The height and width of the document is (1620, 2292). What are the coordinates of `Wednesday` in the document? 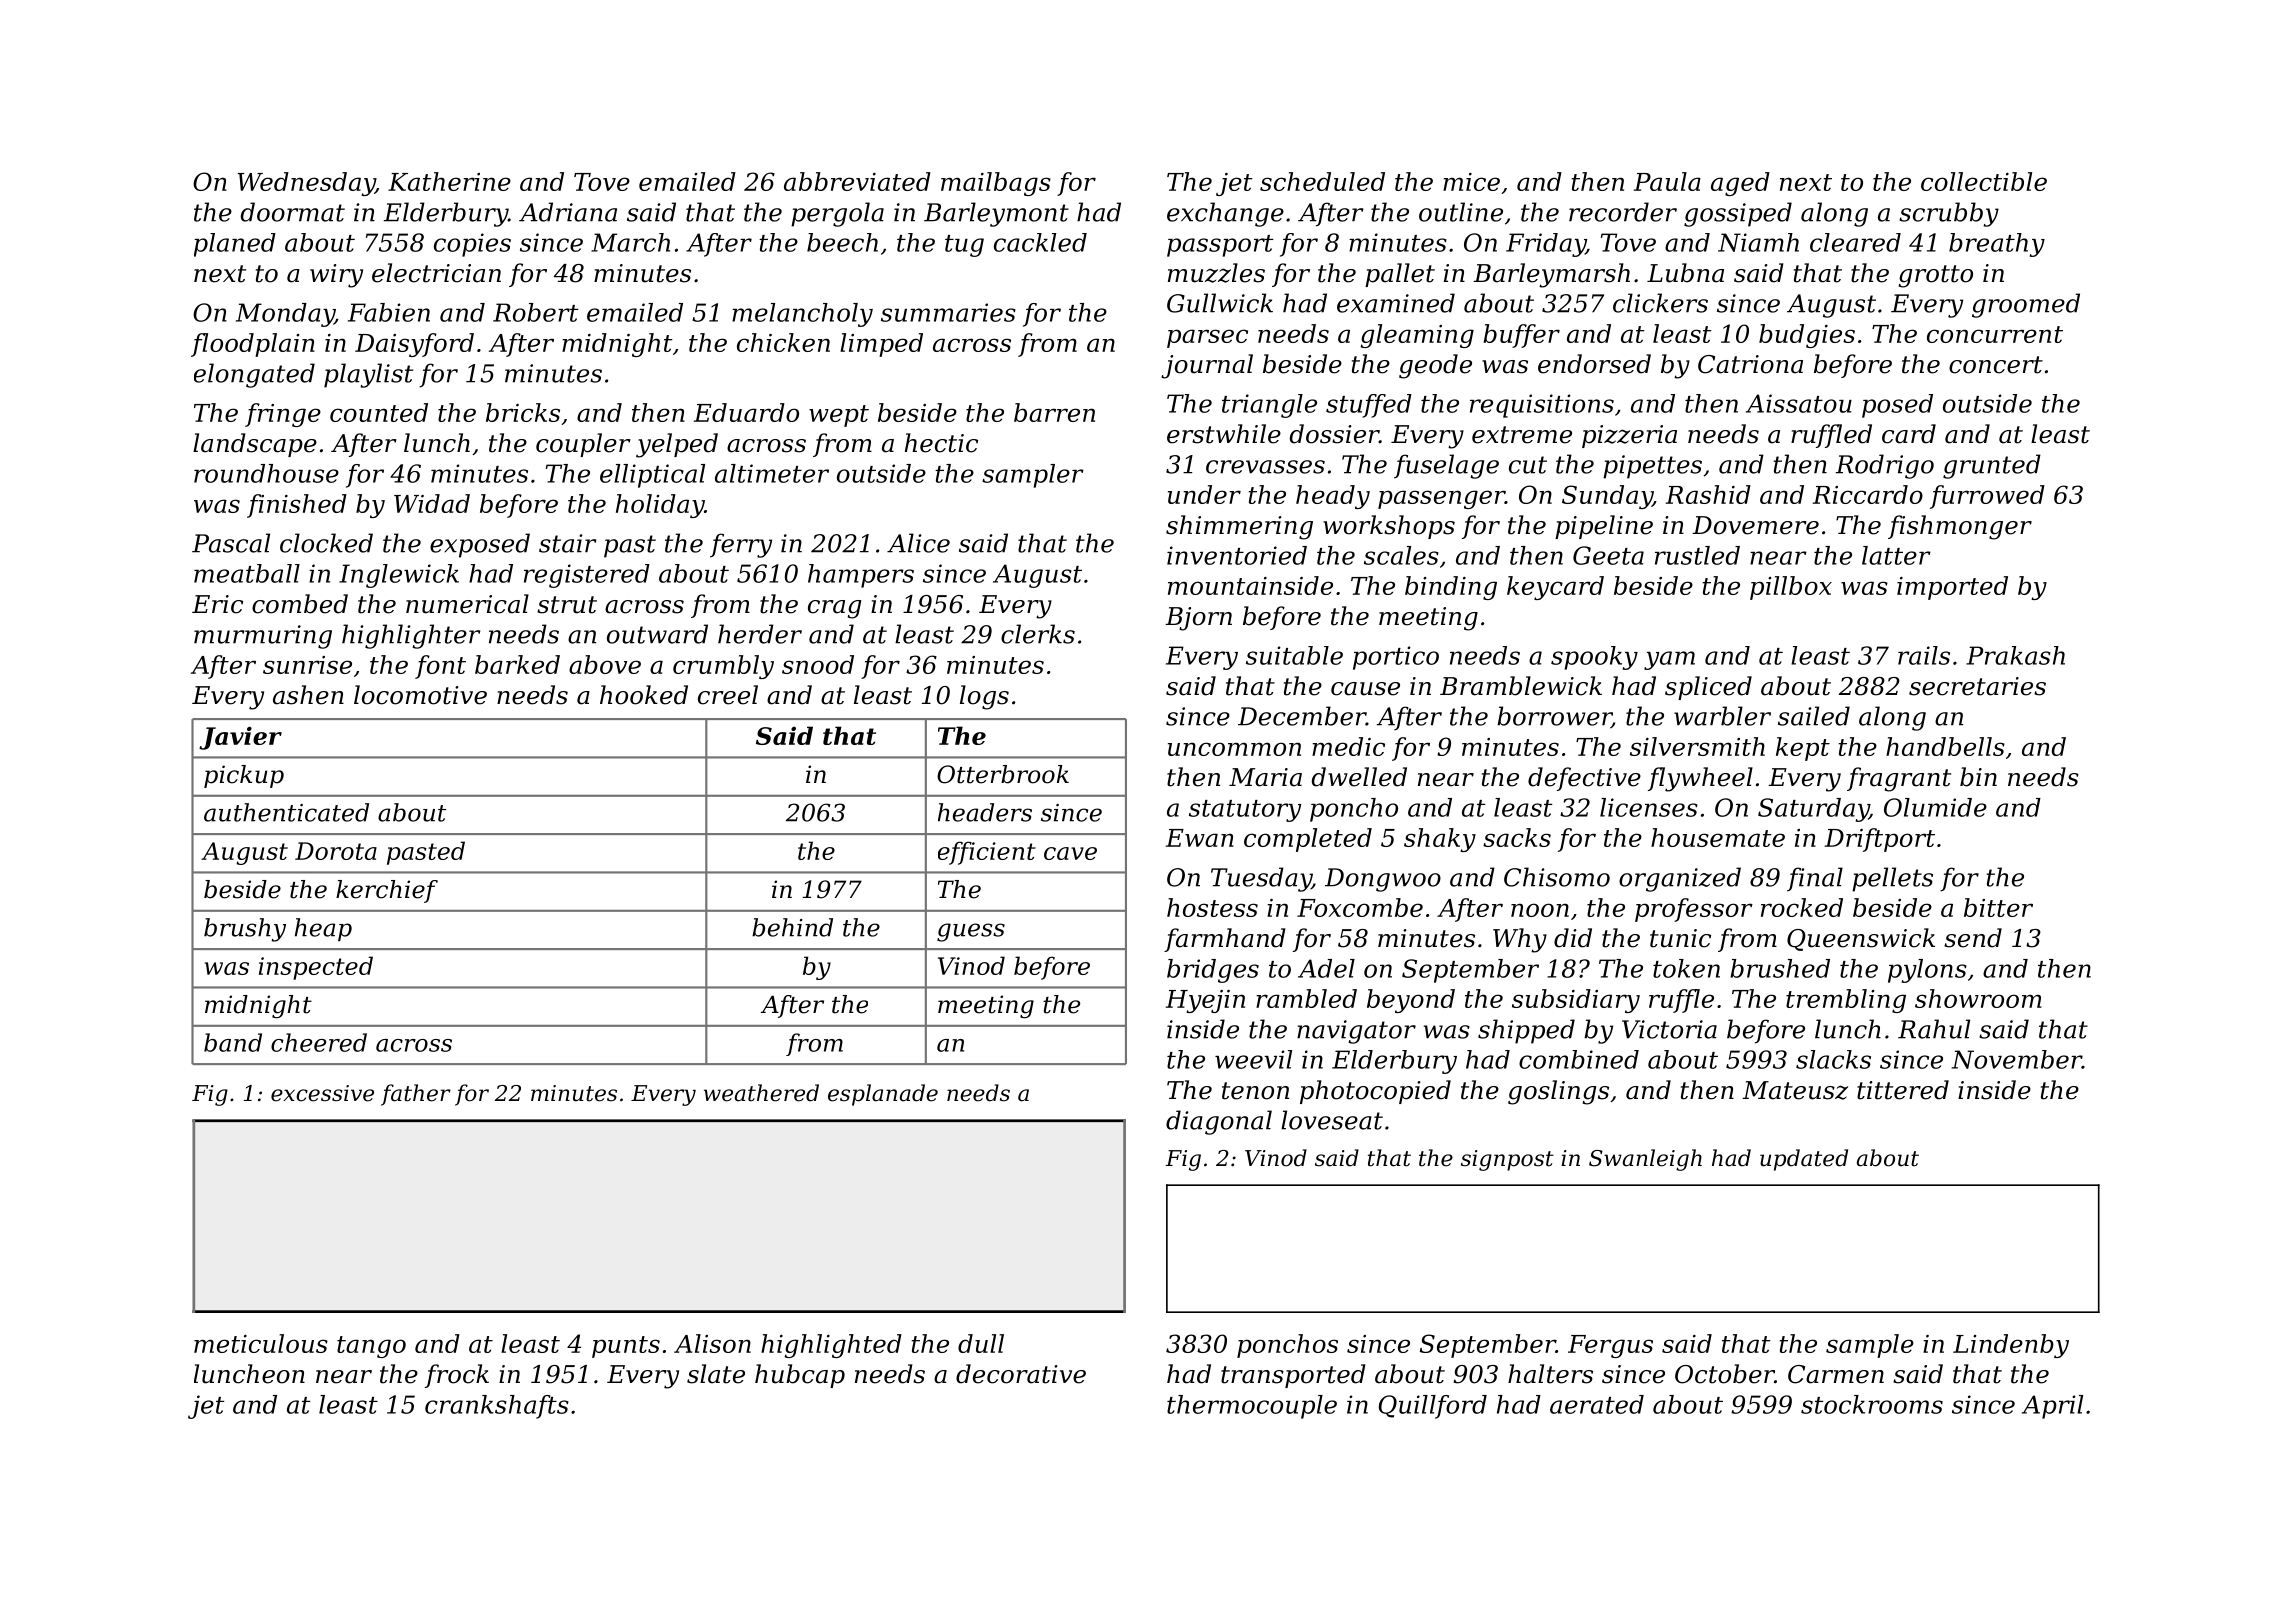 It's located at (306, 184).
